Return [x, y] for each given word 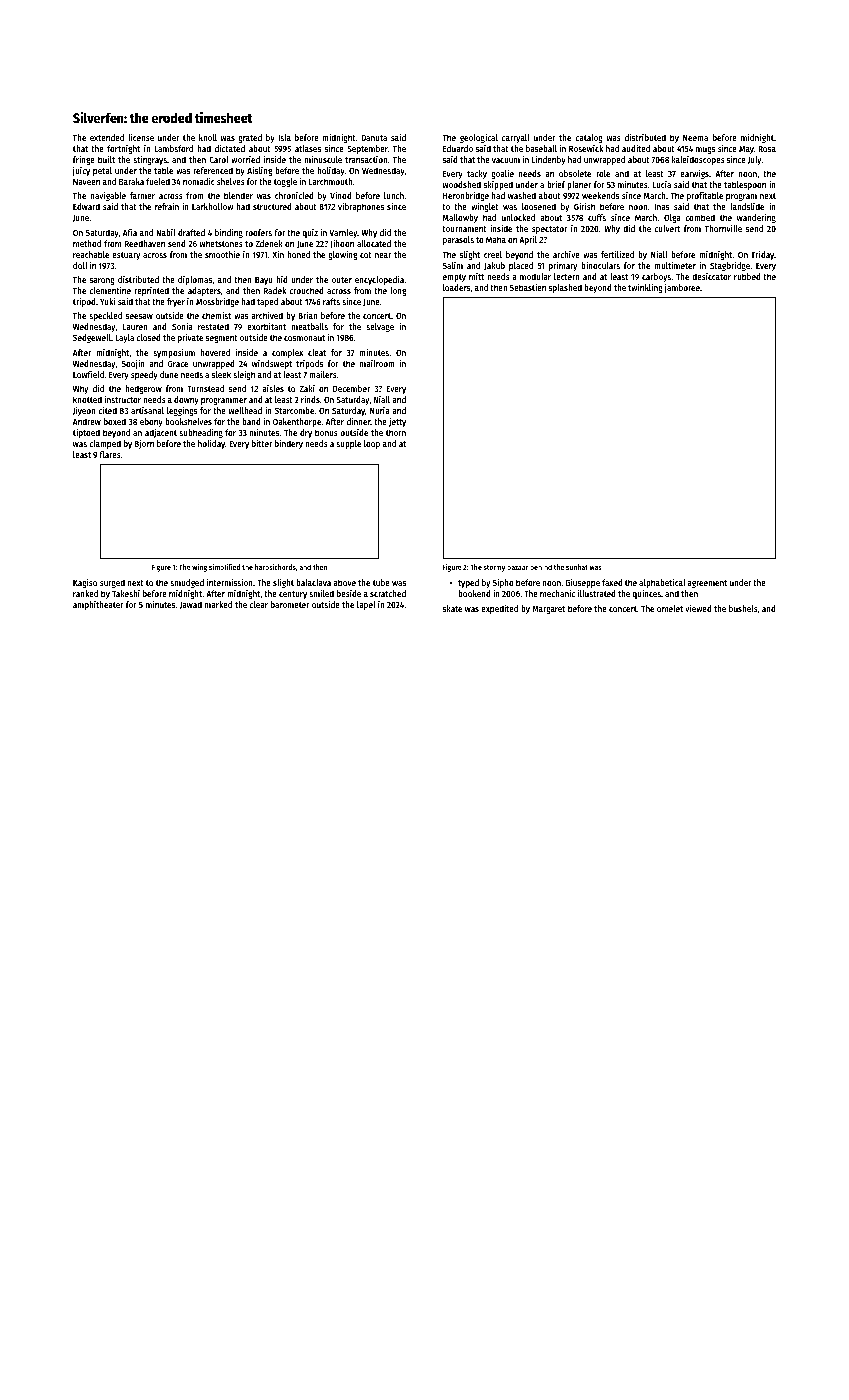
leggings [182, 411]
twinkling [645, 288]
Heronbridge [466, 196]
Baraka [131, 181]
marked [218, 604]
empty [454, 278]
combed [700, 217]
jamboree [682, 288]
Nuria [380, 410]
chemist [216, 315]
